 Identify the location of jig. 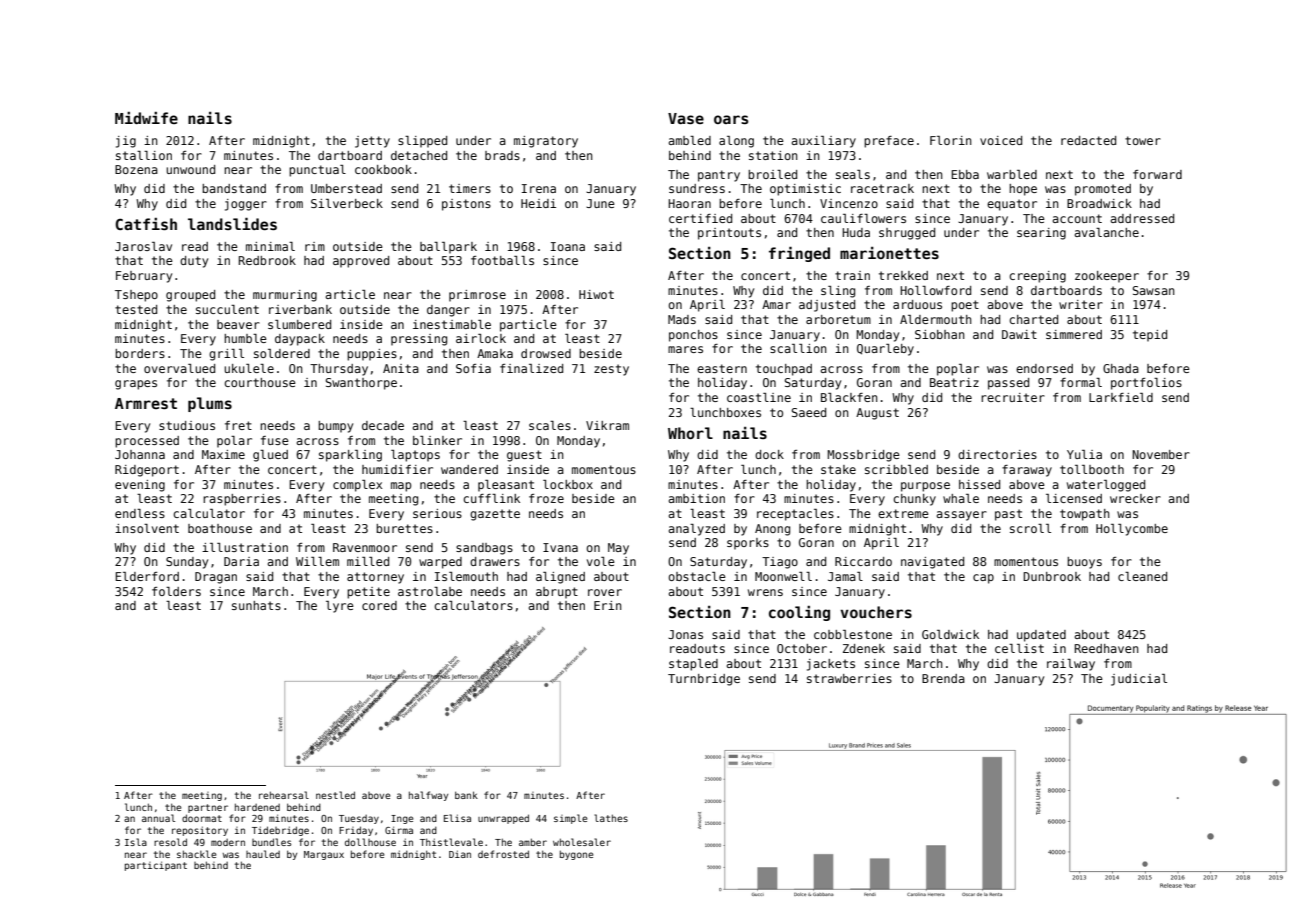
(126, 142).
